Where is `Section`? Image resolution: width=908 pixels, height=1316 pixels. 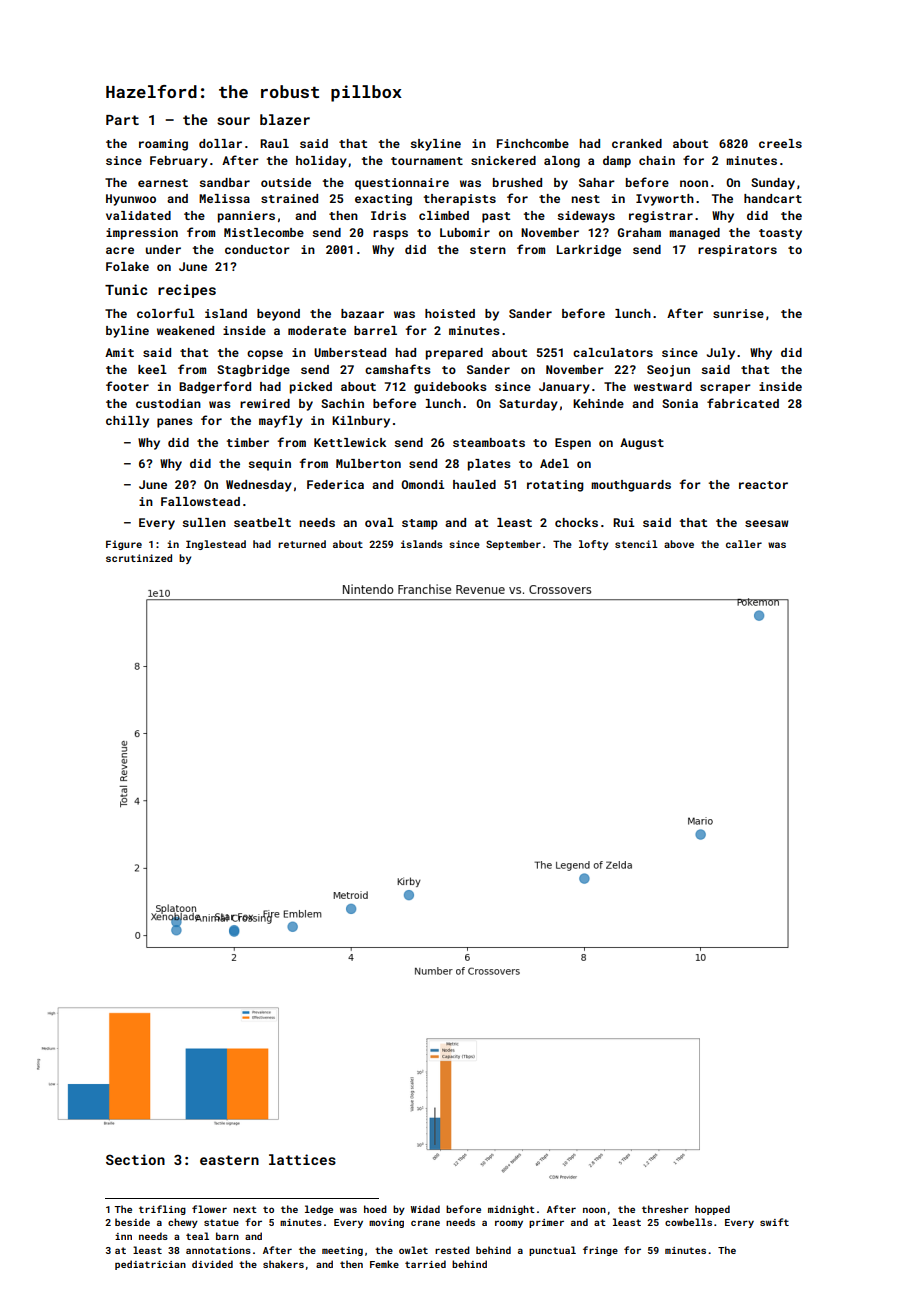 Section is located at coordinates (135, 1159).
